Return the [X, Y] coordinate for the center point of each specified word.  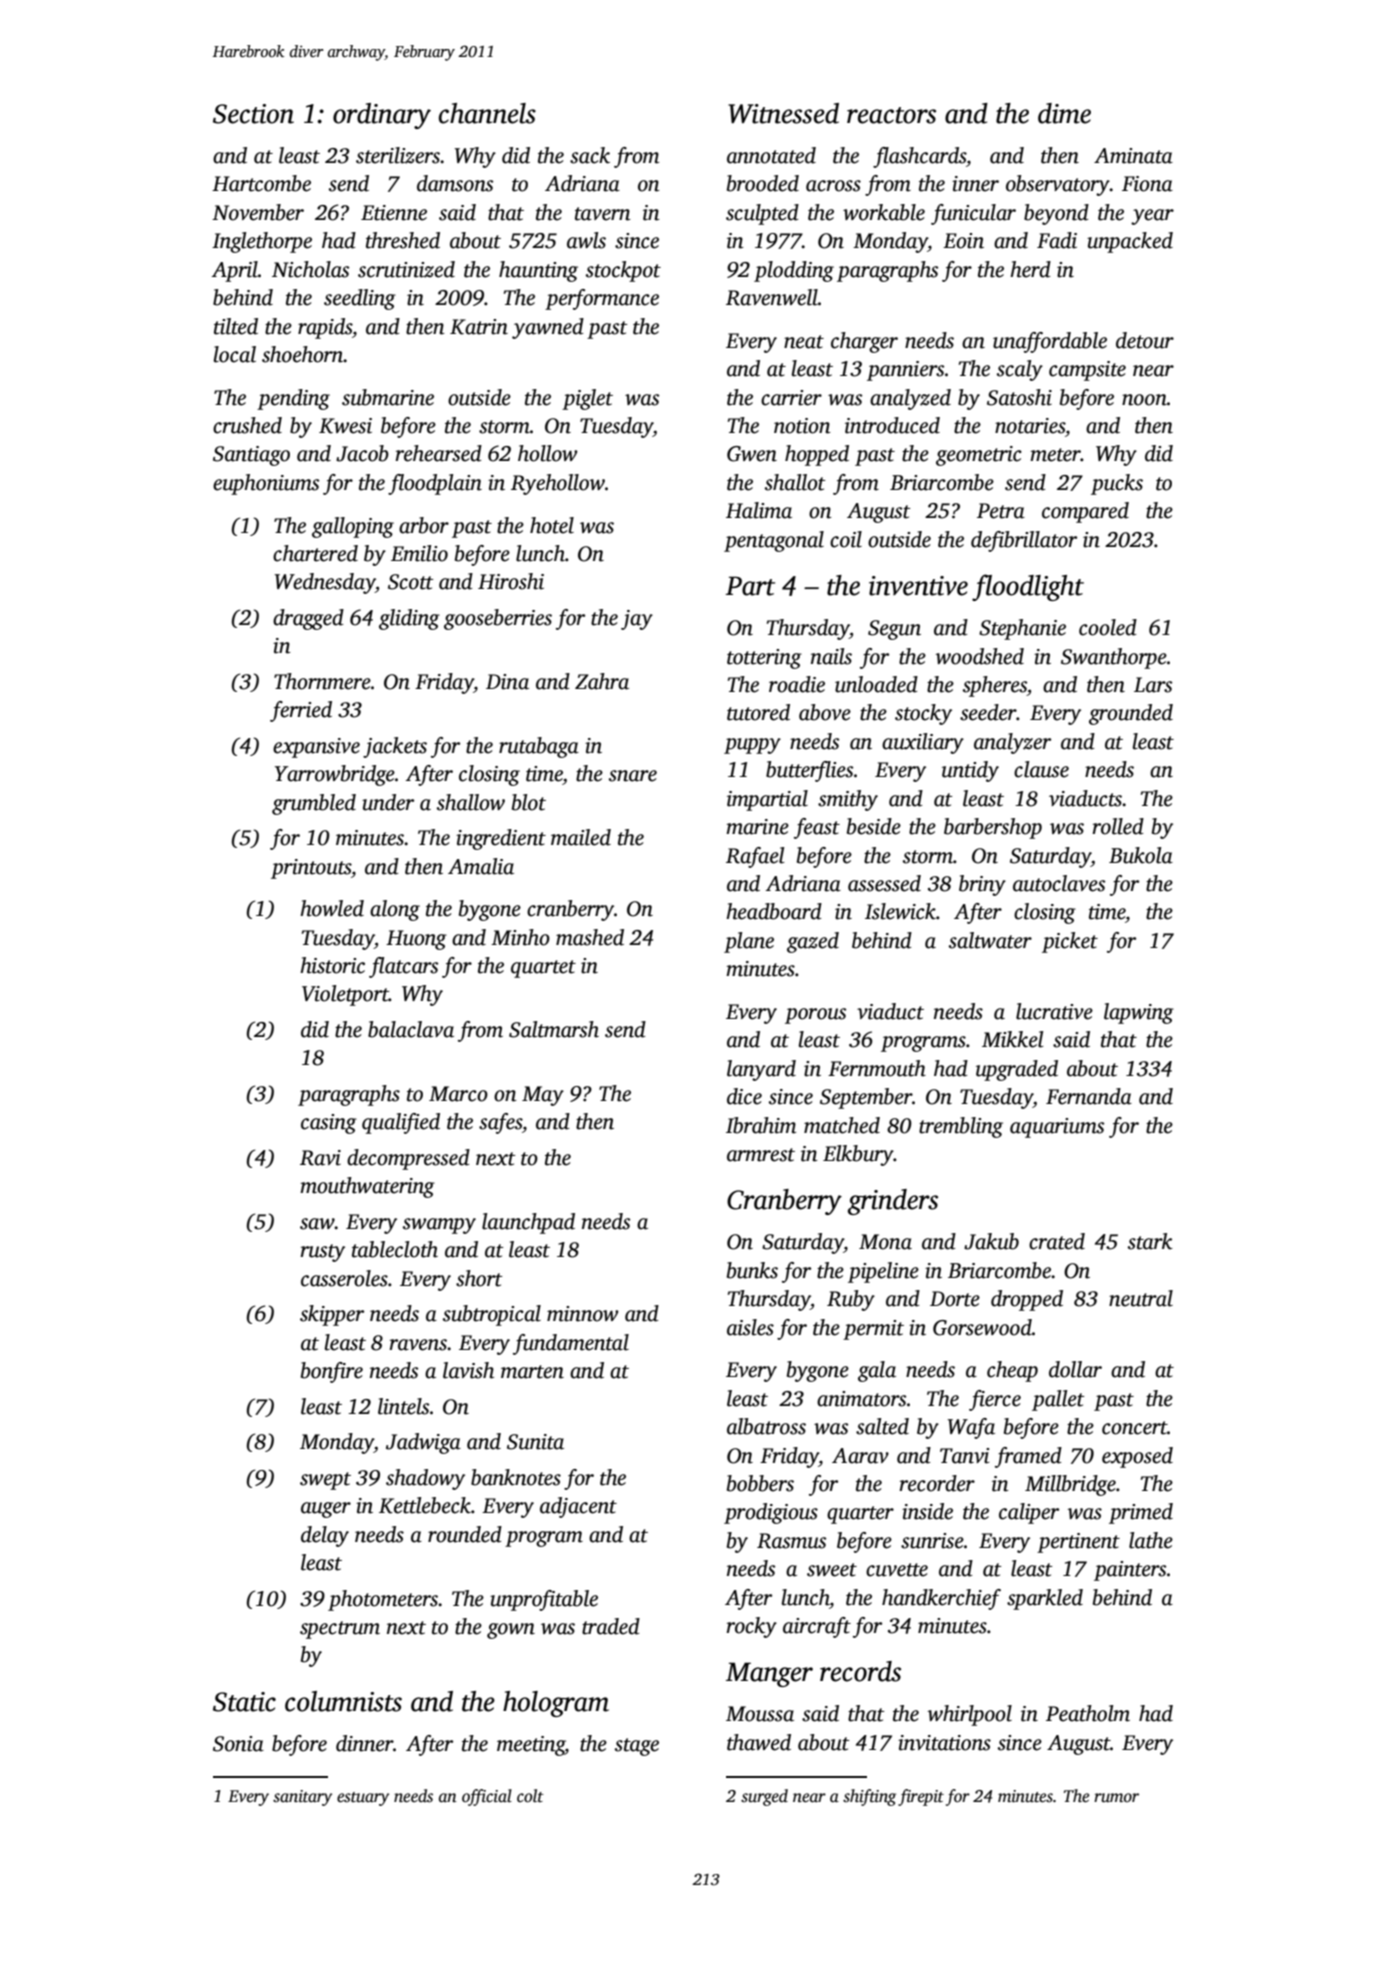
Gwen [752, 454]
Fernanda [1089, 1096]
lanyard [761, 1070]
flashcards [919, 157]
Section [253, 114]
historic [332, 965]
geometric [979, 456]
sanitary [302, 1798]
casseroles [344, 1278]
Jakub [991, 1241]
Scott [410, 582]
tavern [603, 214]
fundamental [571, 1344]
